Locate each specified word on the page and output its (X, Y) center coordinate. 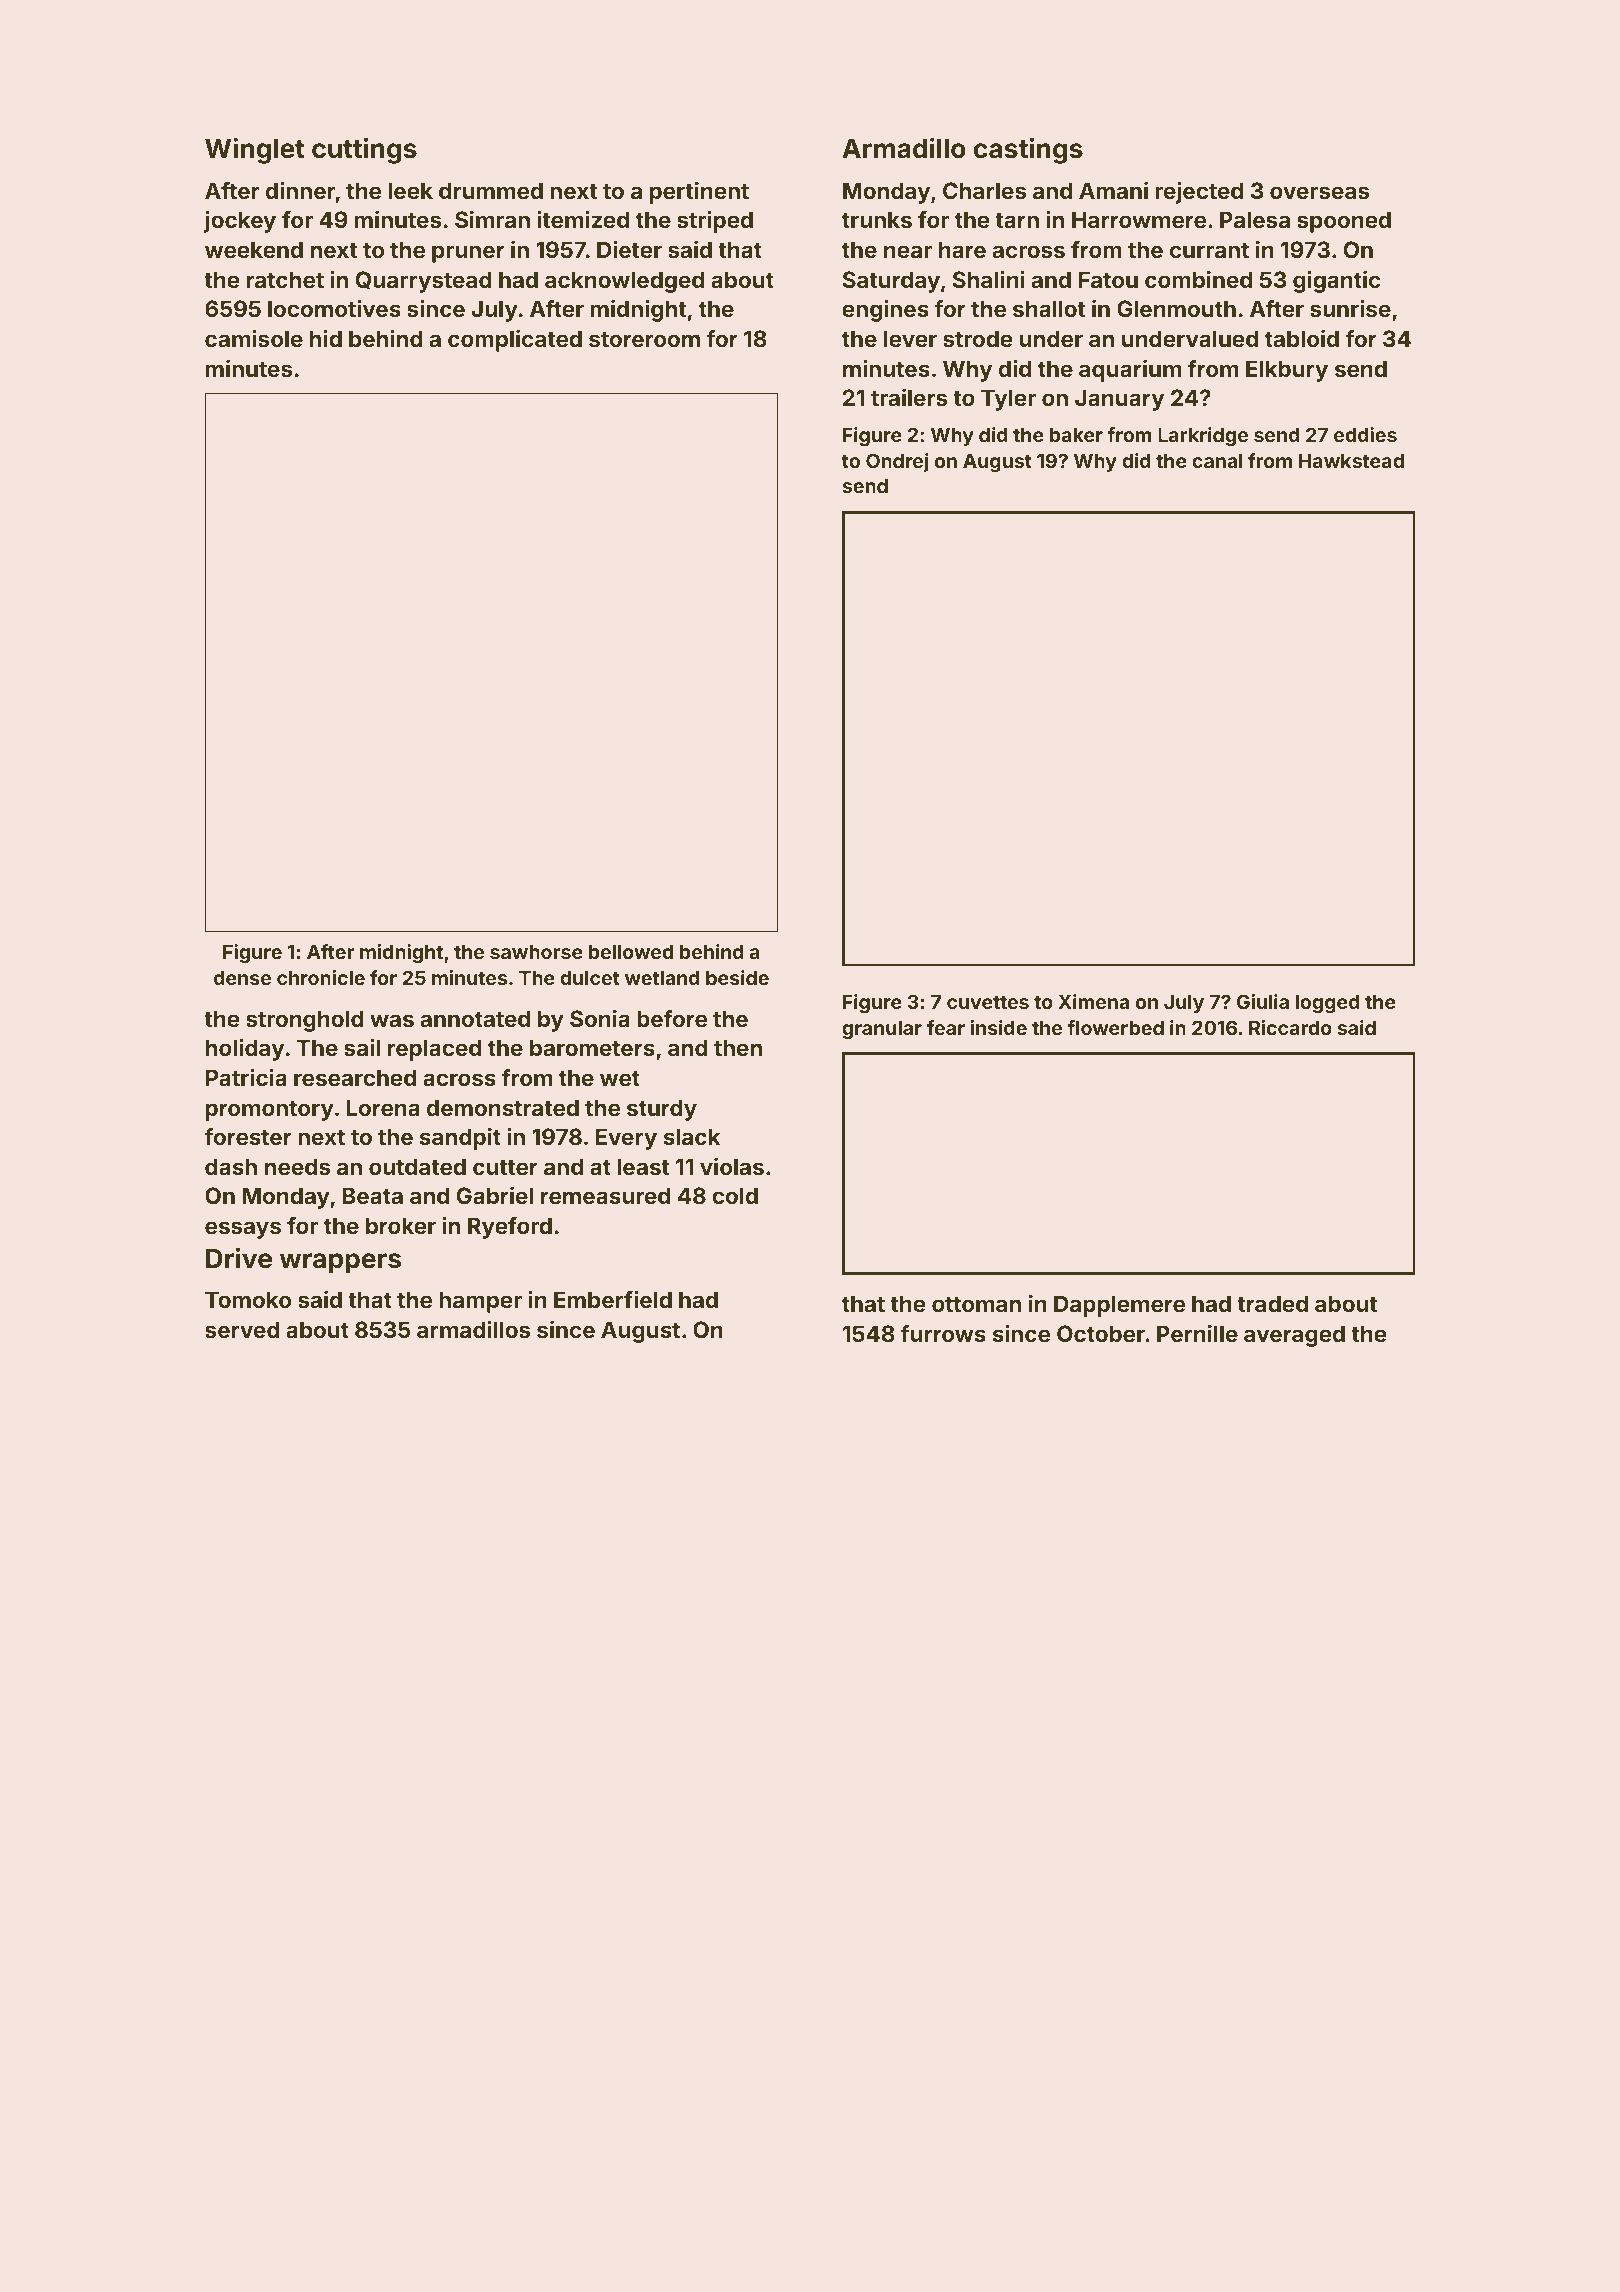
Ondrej (897, 462)
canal (1217, 461)
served (242, 1329)
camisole (254, 338)
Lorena (383, 1107)
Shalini (988, 279)
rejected (1199, 193)
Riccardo (1290, 1027)
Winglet (255, 150)
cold (735, 1195)
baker (1076, 435)
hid (326, 338)
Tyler (1008, 400)
